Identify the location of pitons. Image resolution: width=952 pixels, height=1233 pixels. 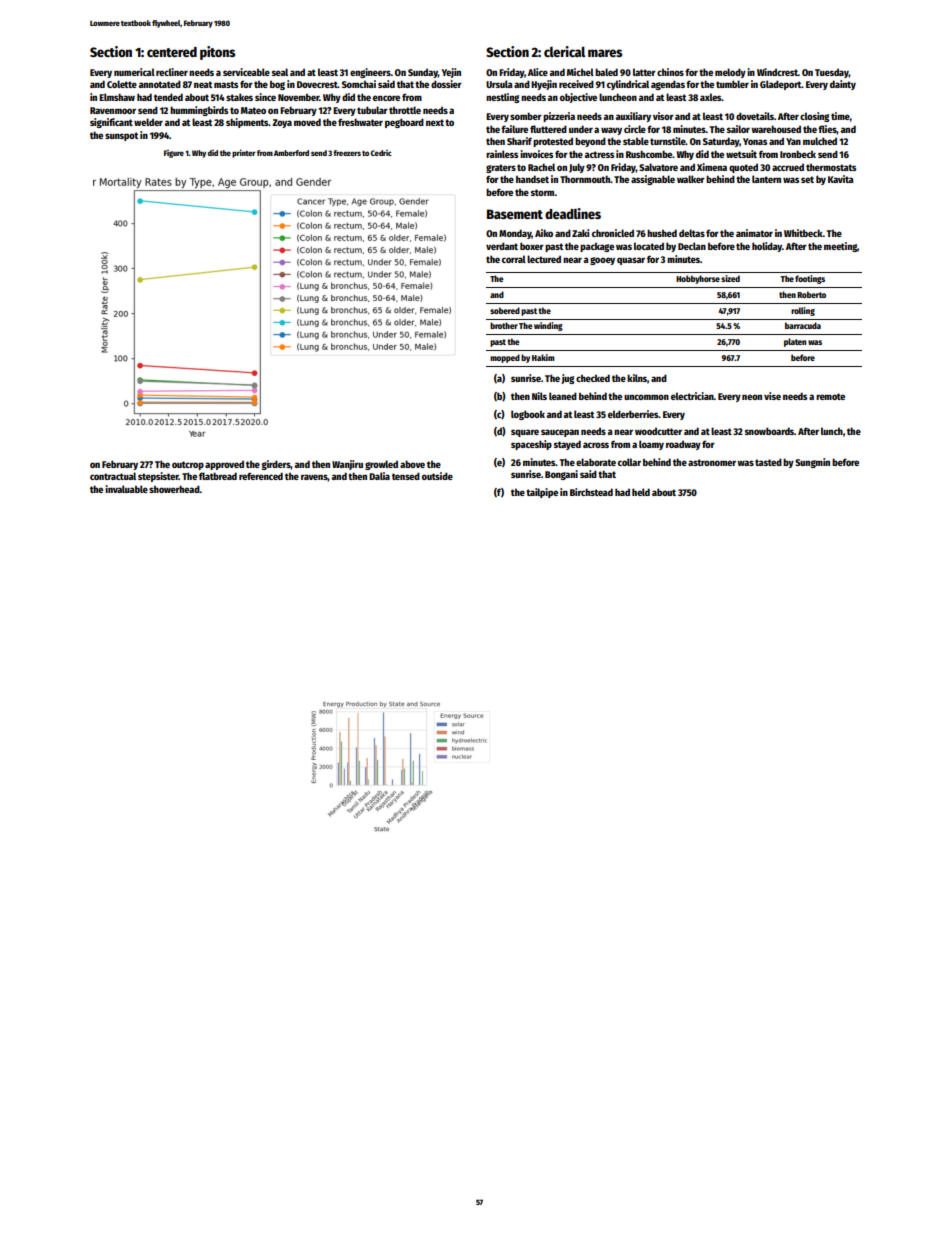
(217, 53).
